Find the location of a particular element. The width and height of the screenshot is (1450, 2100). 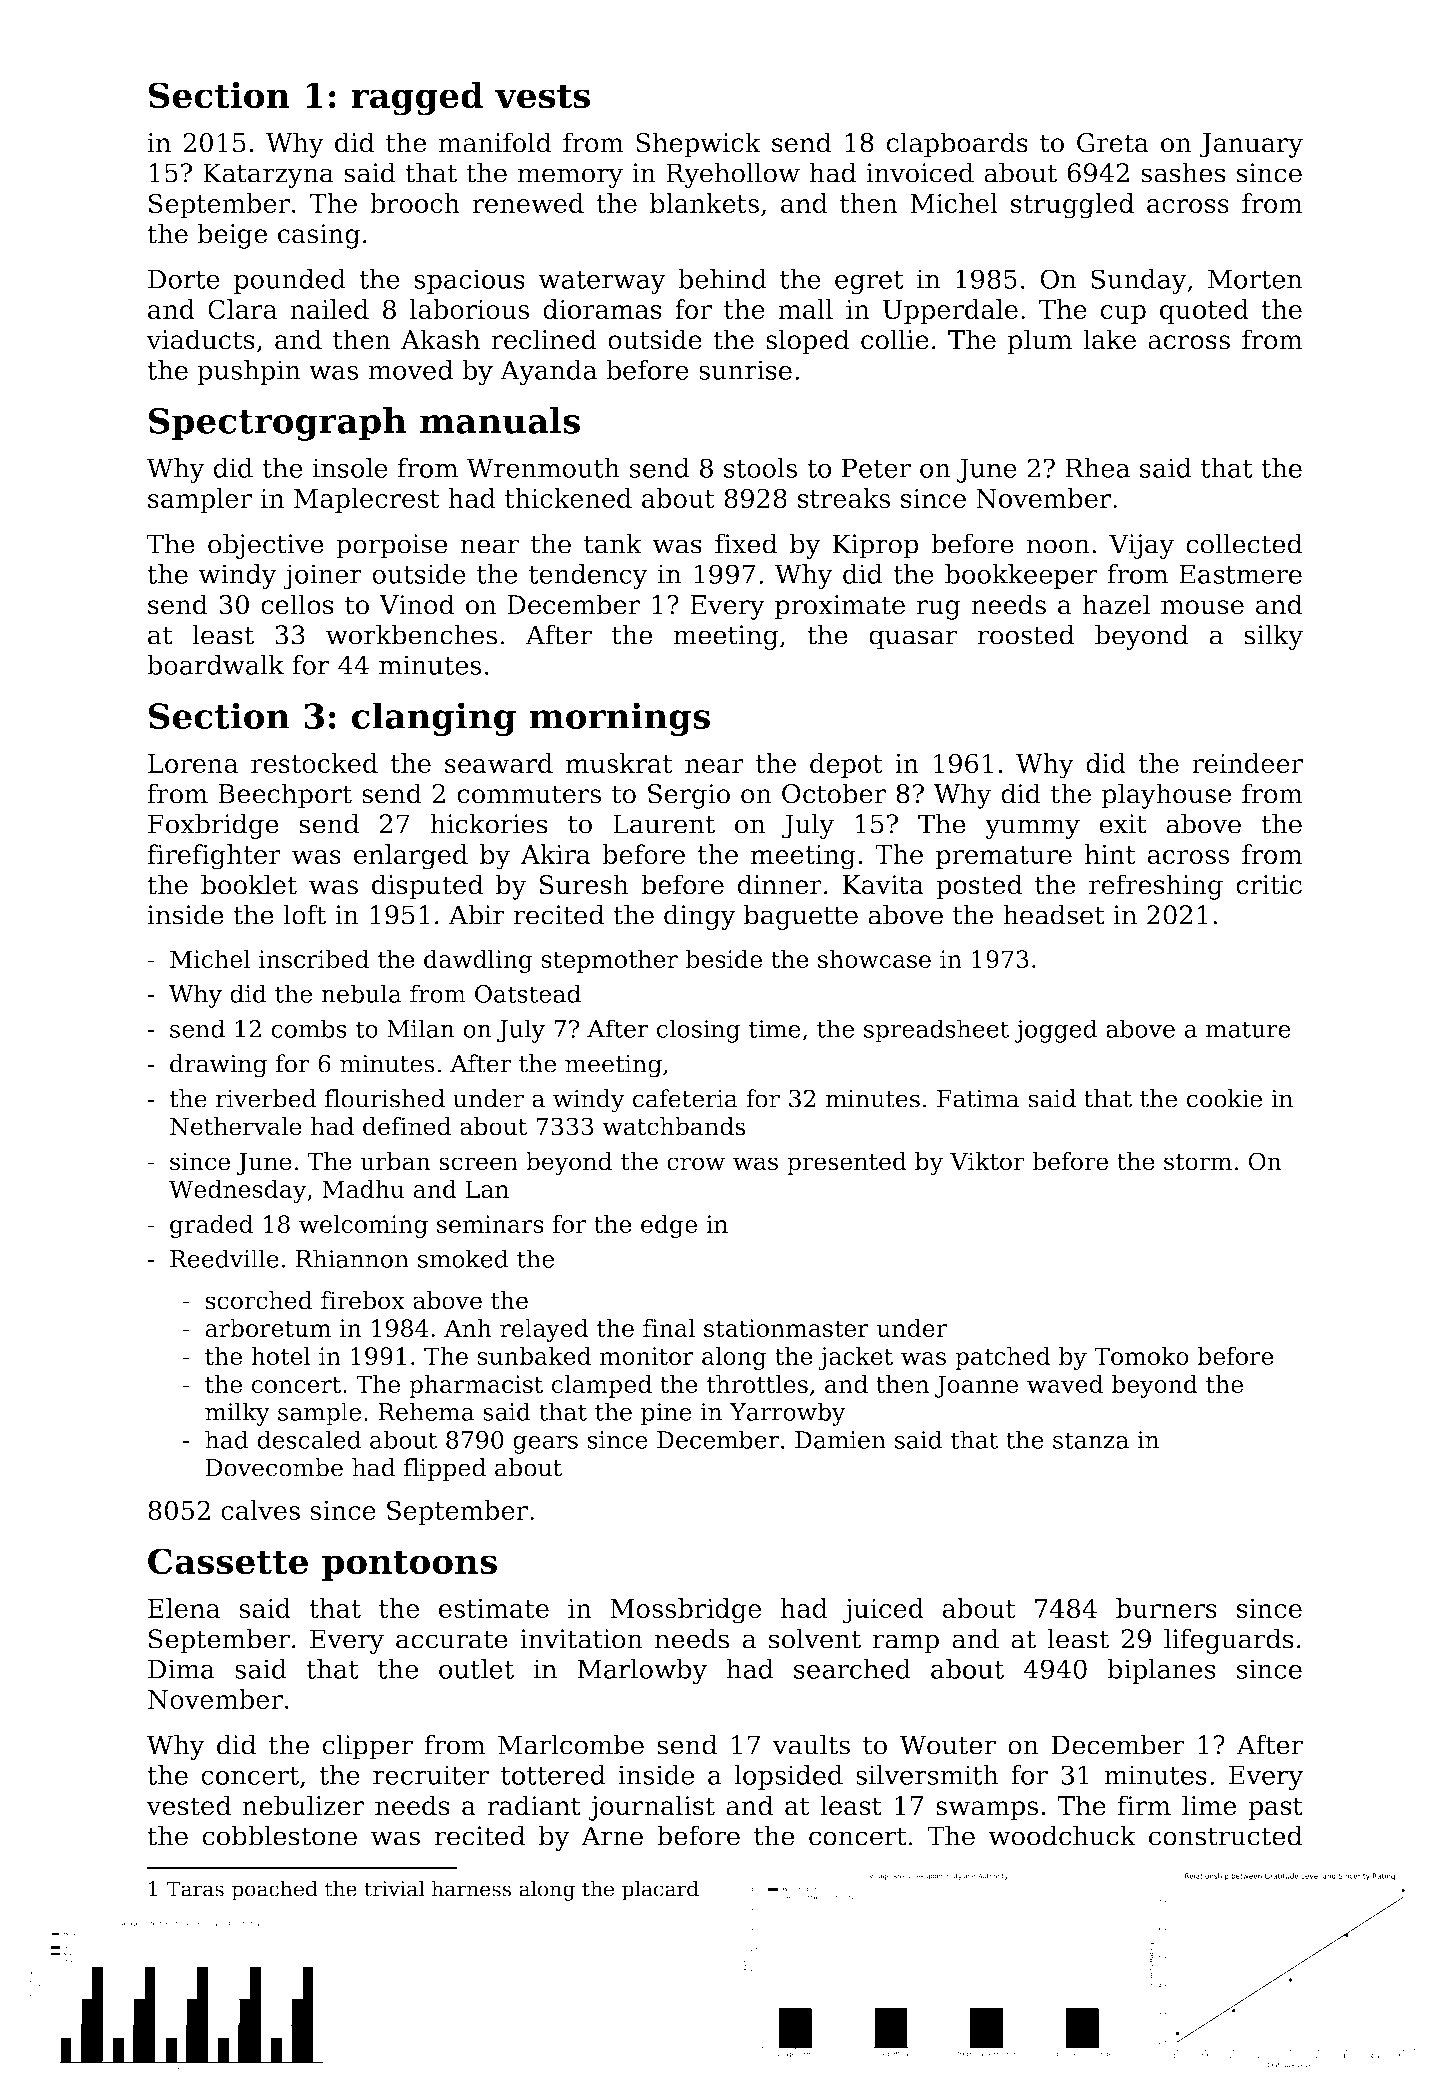

Rhea is located at coordinates (1097, 468).
